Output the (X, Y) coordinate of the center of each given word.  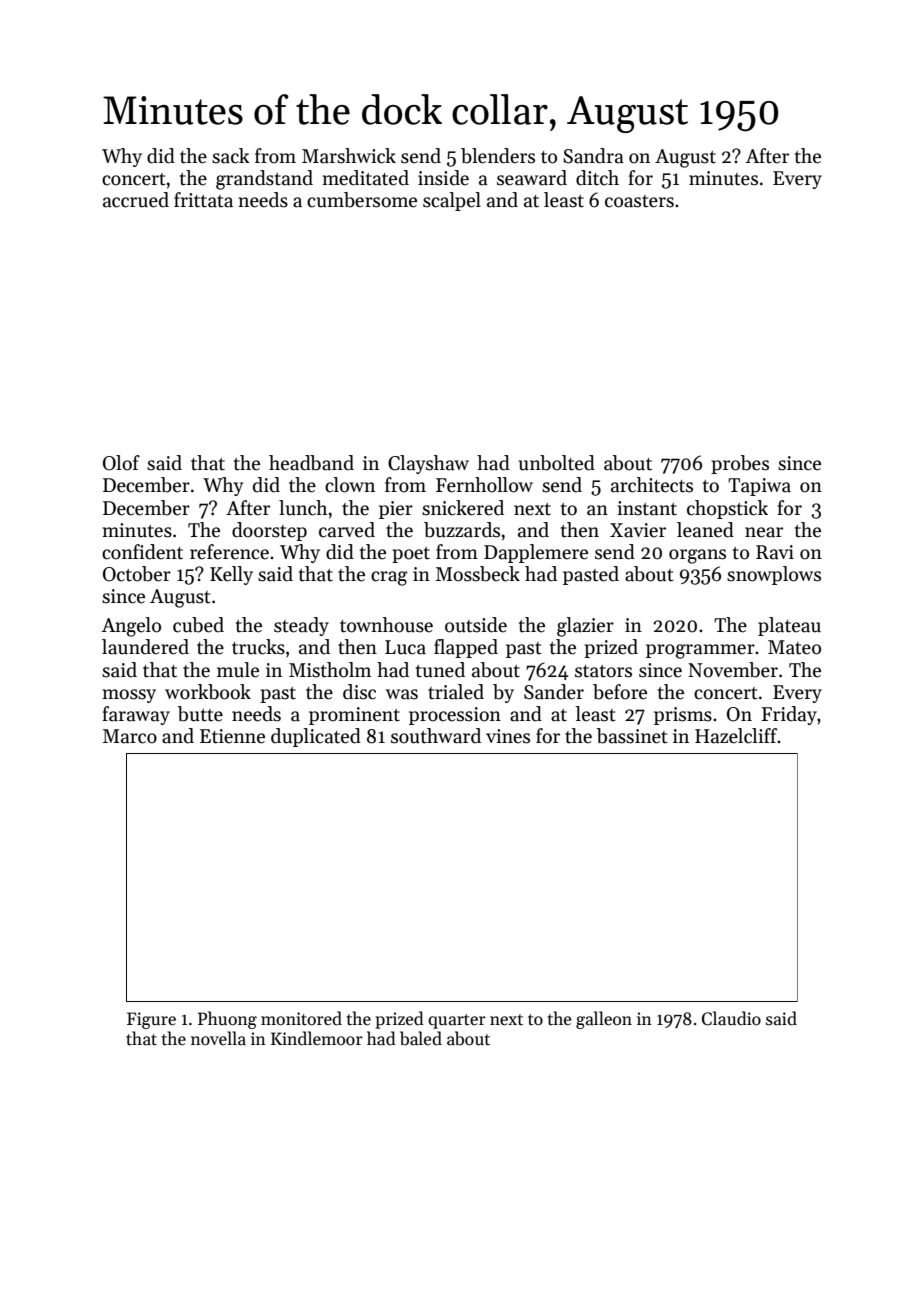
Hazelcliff (736, 736)
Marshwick (349, 156)
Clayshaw (428, 464)
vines (508, 736)
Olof (121, 463)
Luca (405, 647)
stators (603, 671)
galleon (604, 1020)
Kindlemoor (317, 1038)
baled (421, 1038)
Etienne (232, 736)
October (137, 574)
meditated (366, 178)
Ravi (775, 552)
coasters (639, 201)
